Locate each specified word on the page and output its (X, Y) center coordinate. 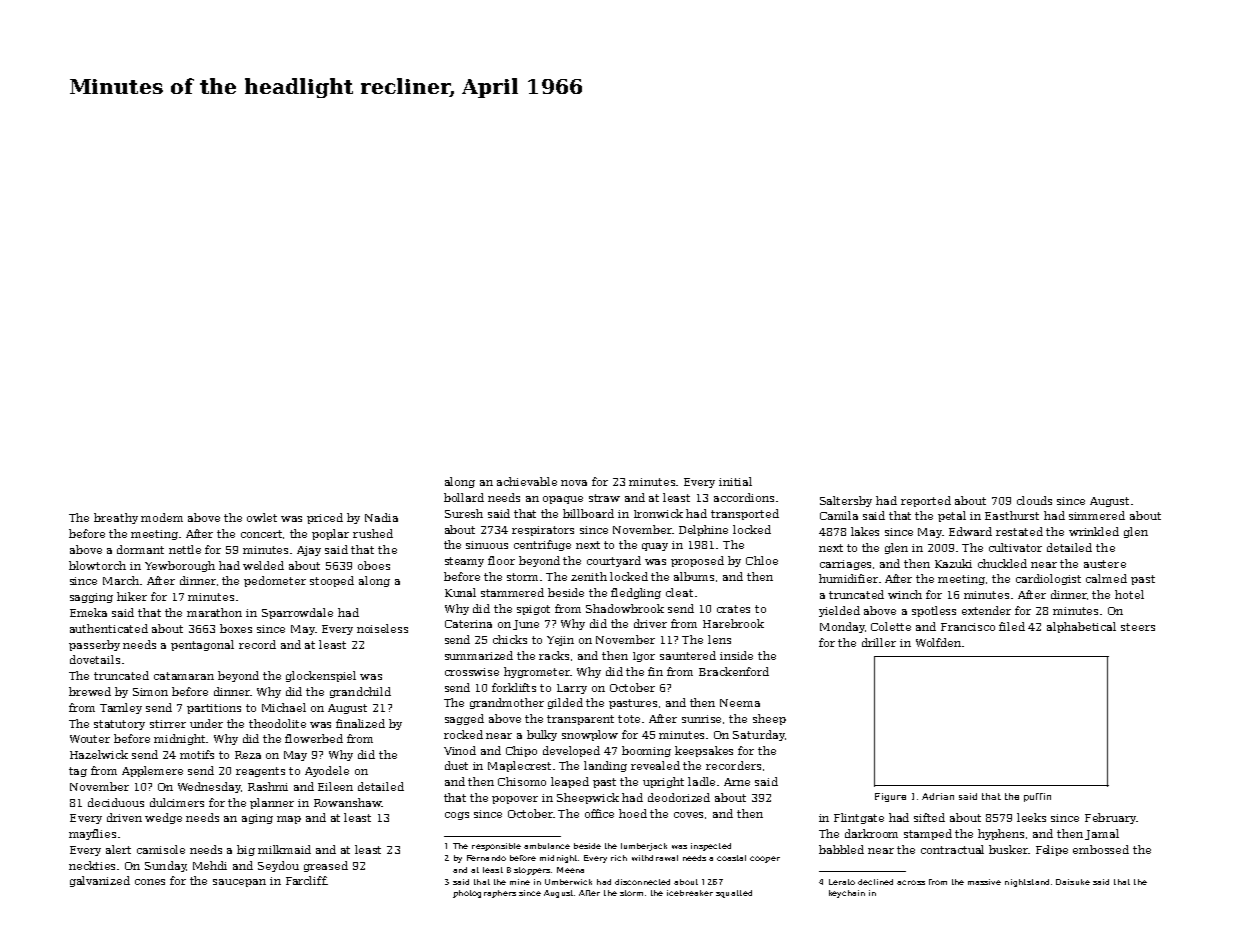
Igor (644, 657)
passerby (94, 645)
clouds (1034, 500)
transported (745, 514)
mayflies (92, 834)
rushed (373, 533)
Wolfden (938, 642)
